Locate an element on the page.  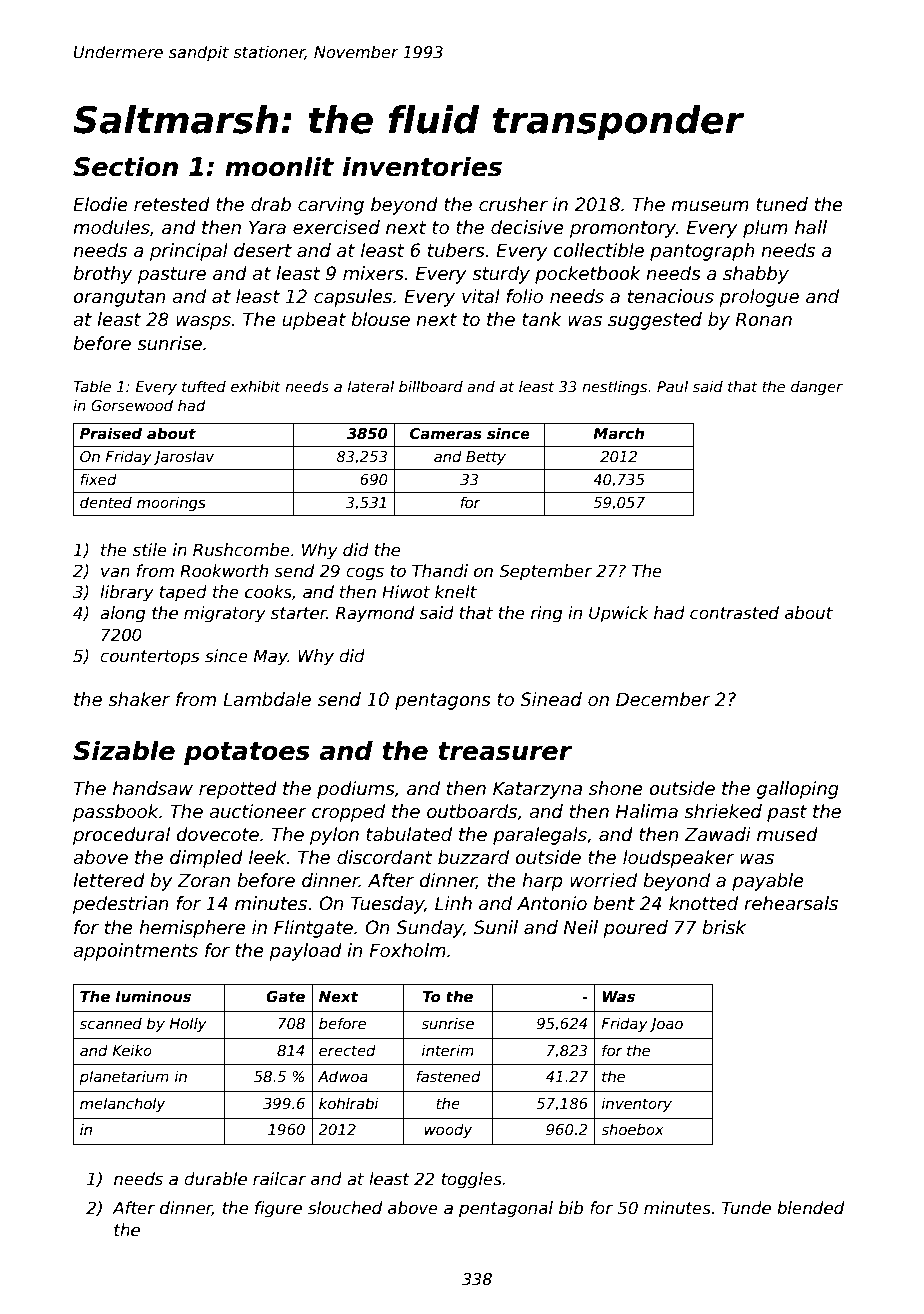
podiums is located at coordinates (356, 790).
